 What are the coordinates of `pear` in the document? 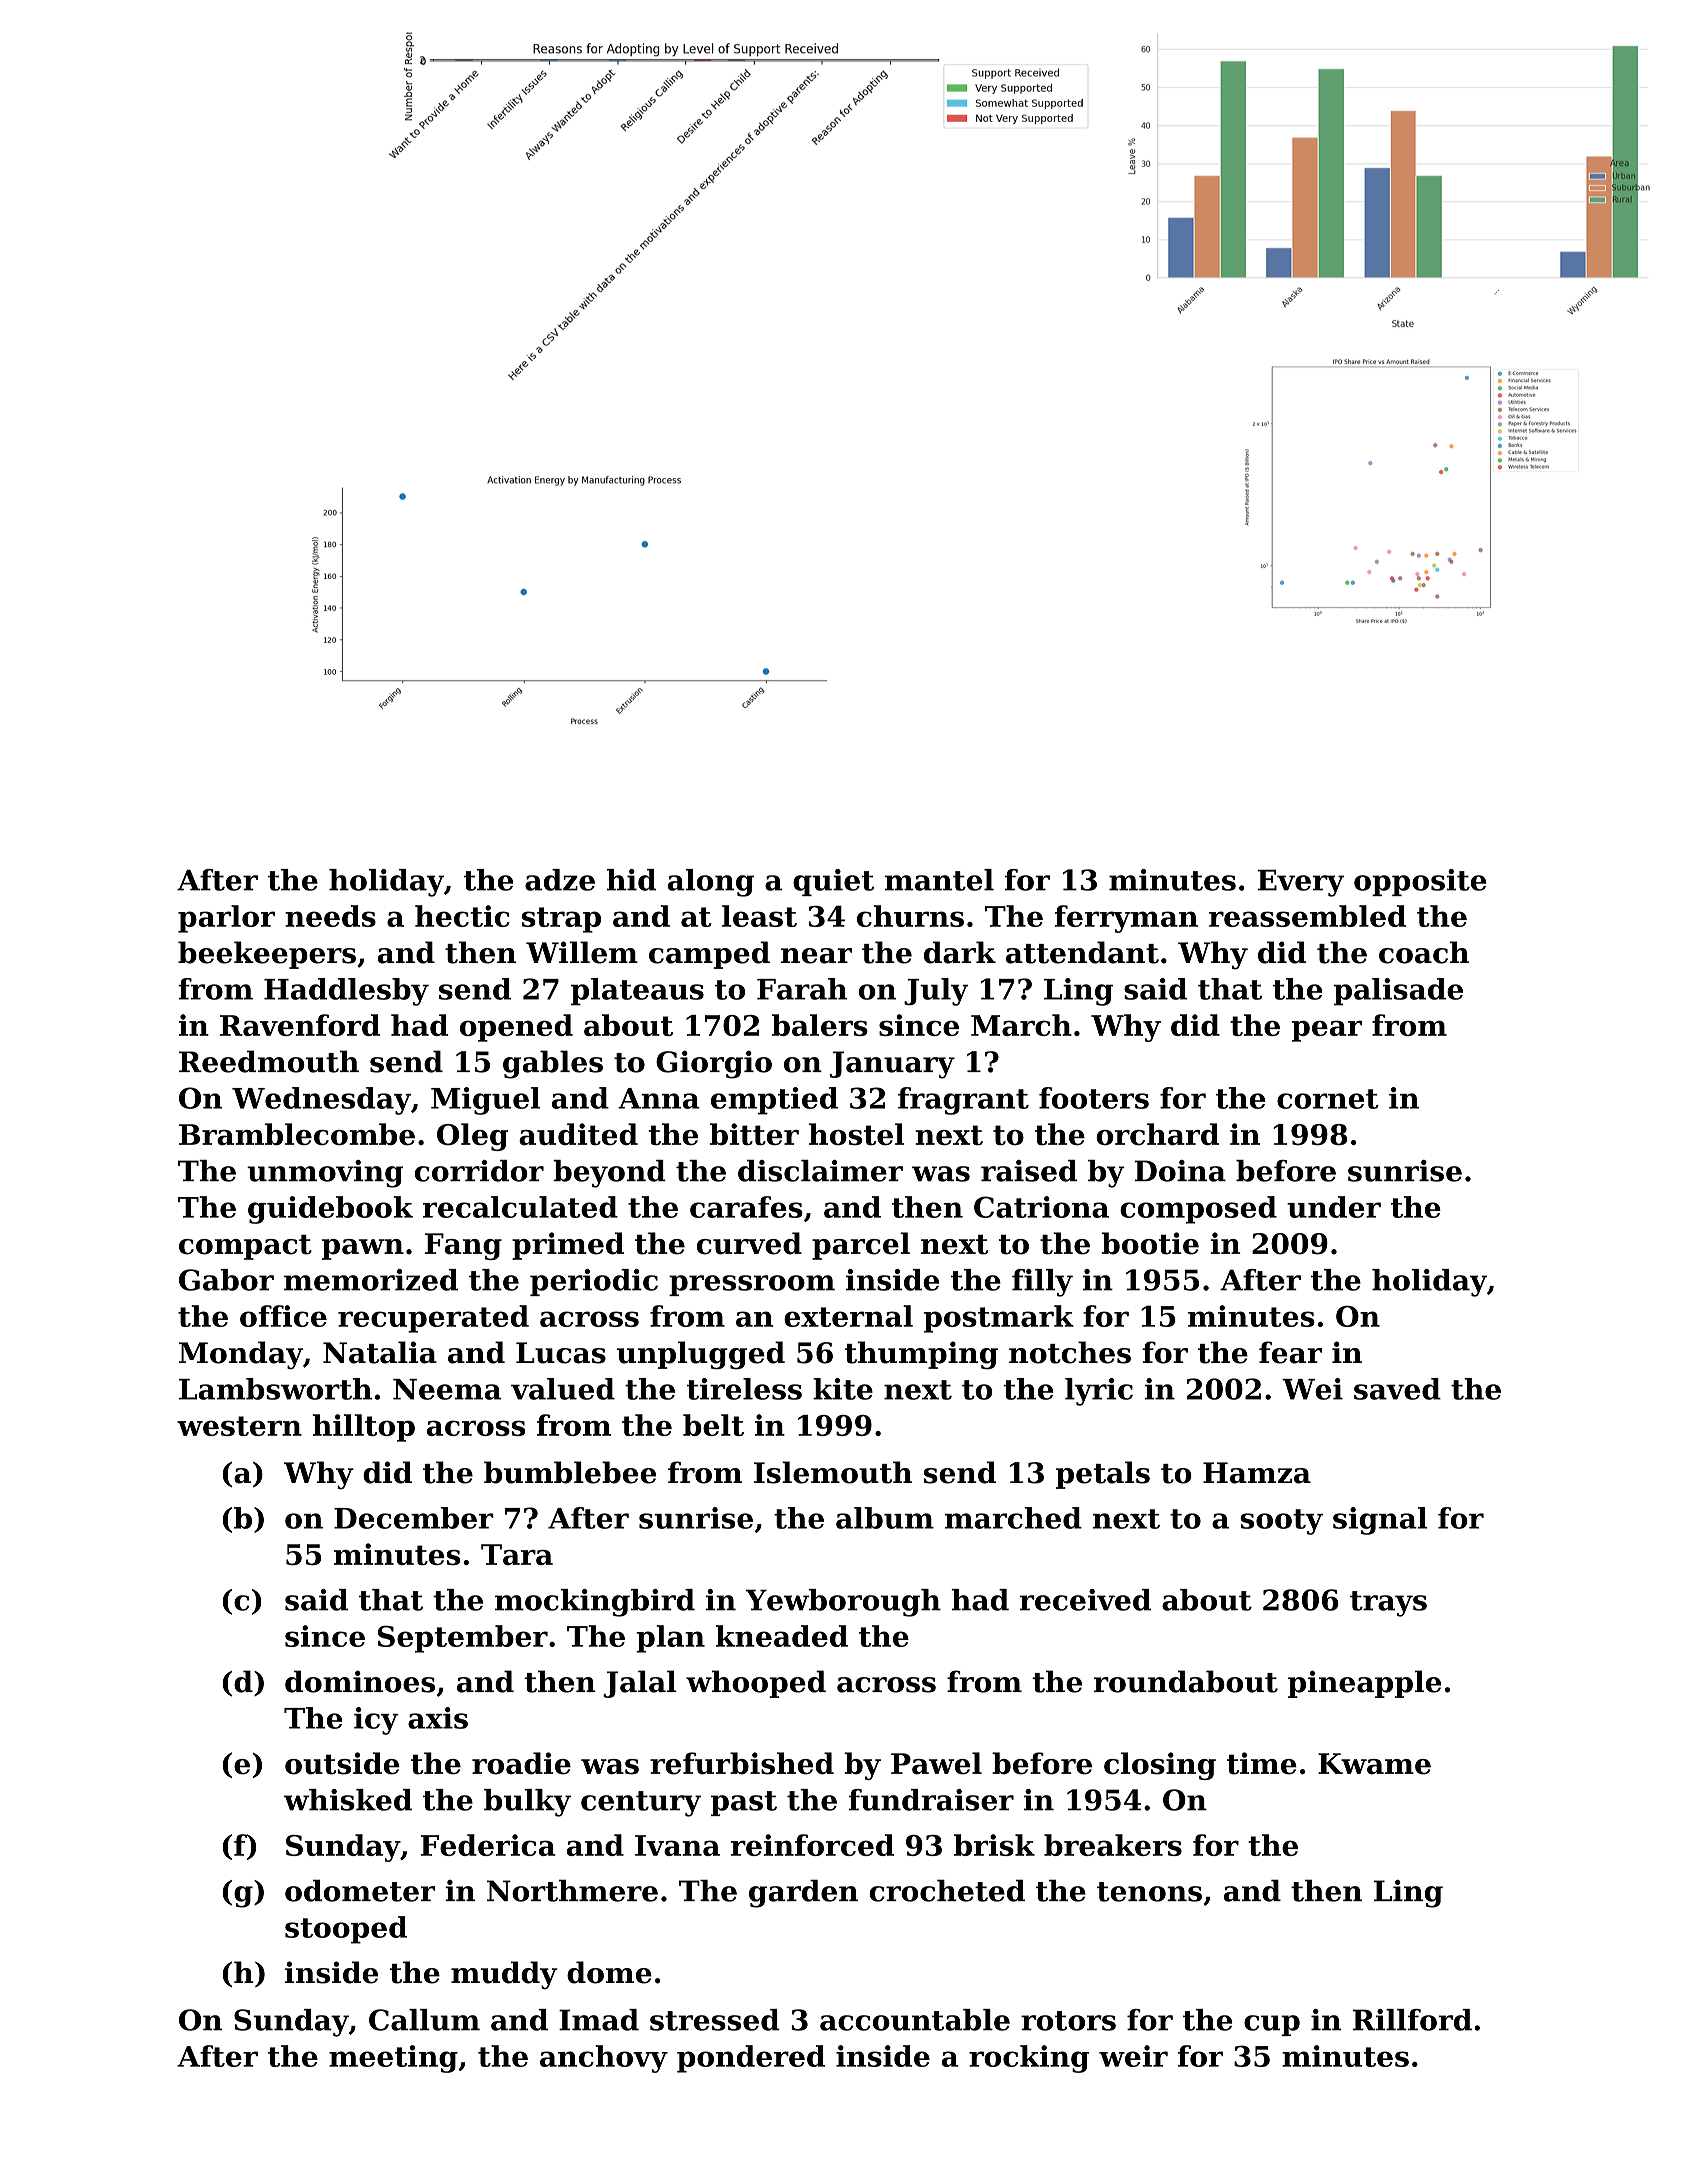 It's located at (1327, 1031).
